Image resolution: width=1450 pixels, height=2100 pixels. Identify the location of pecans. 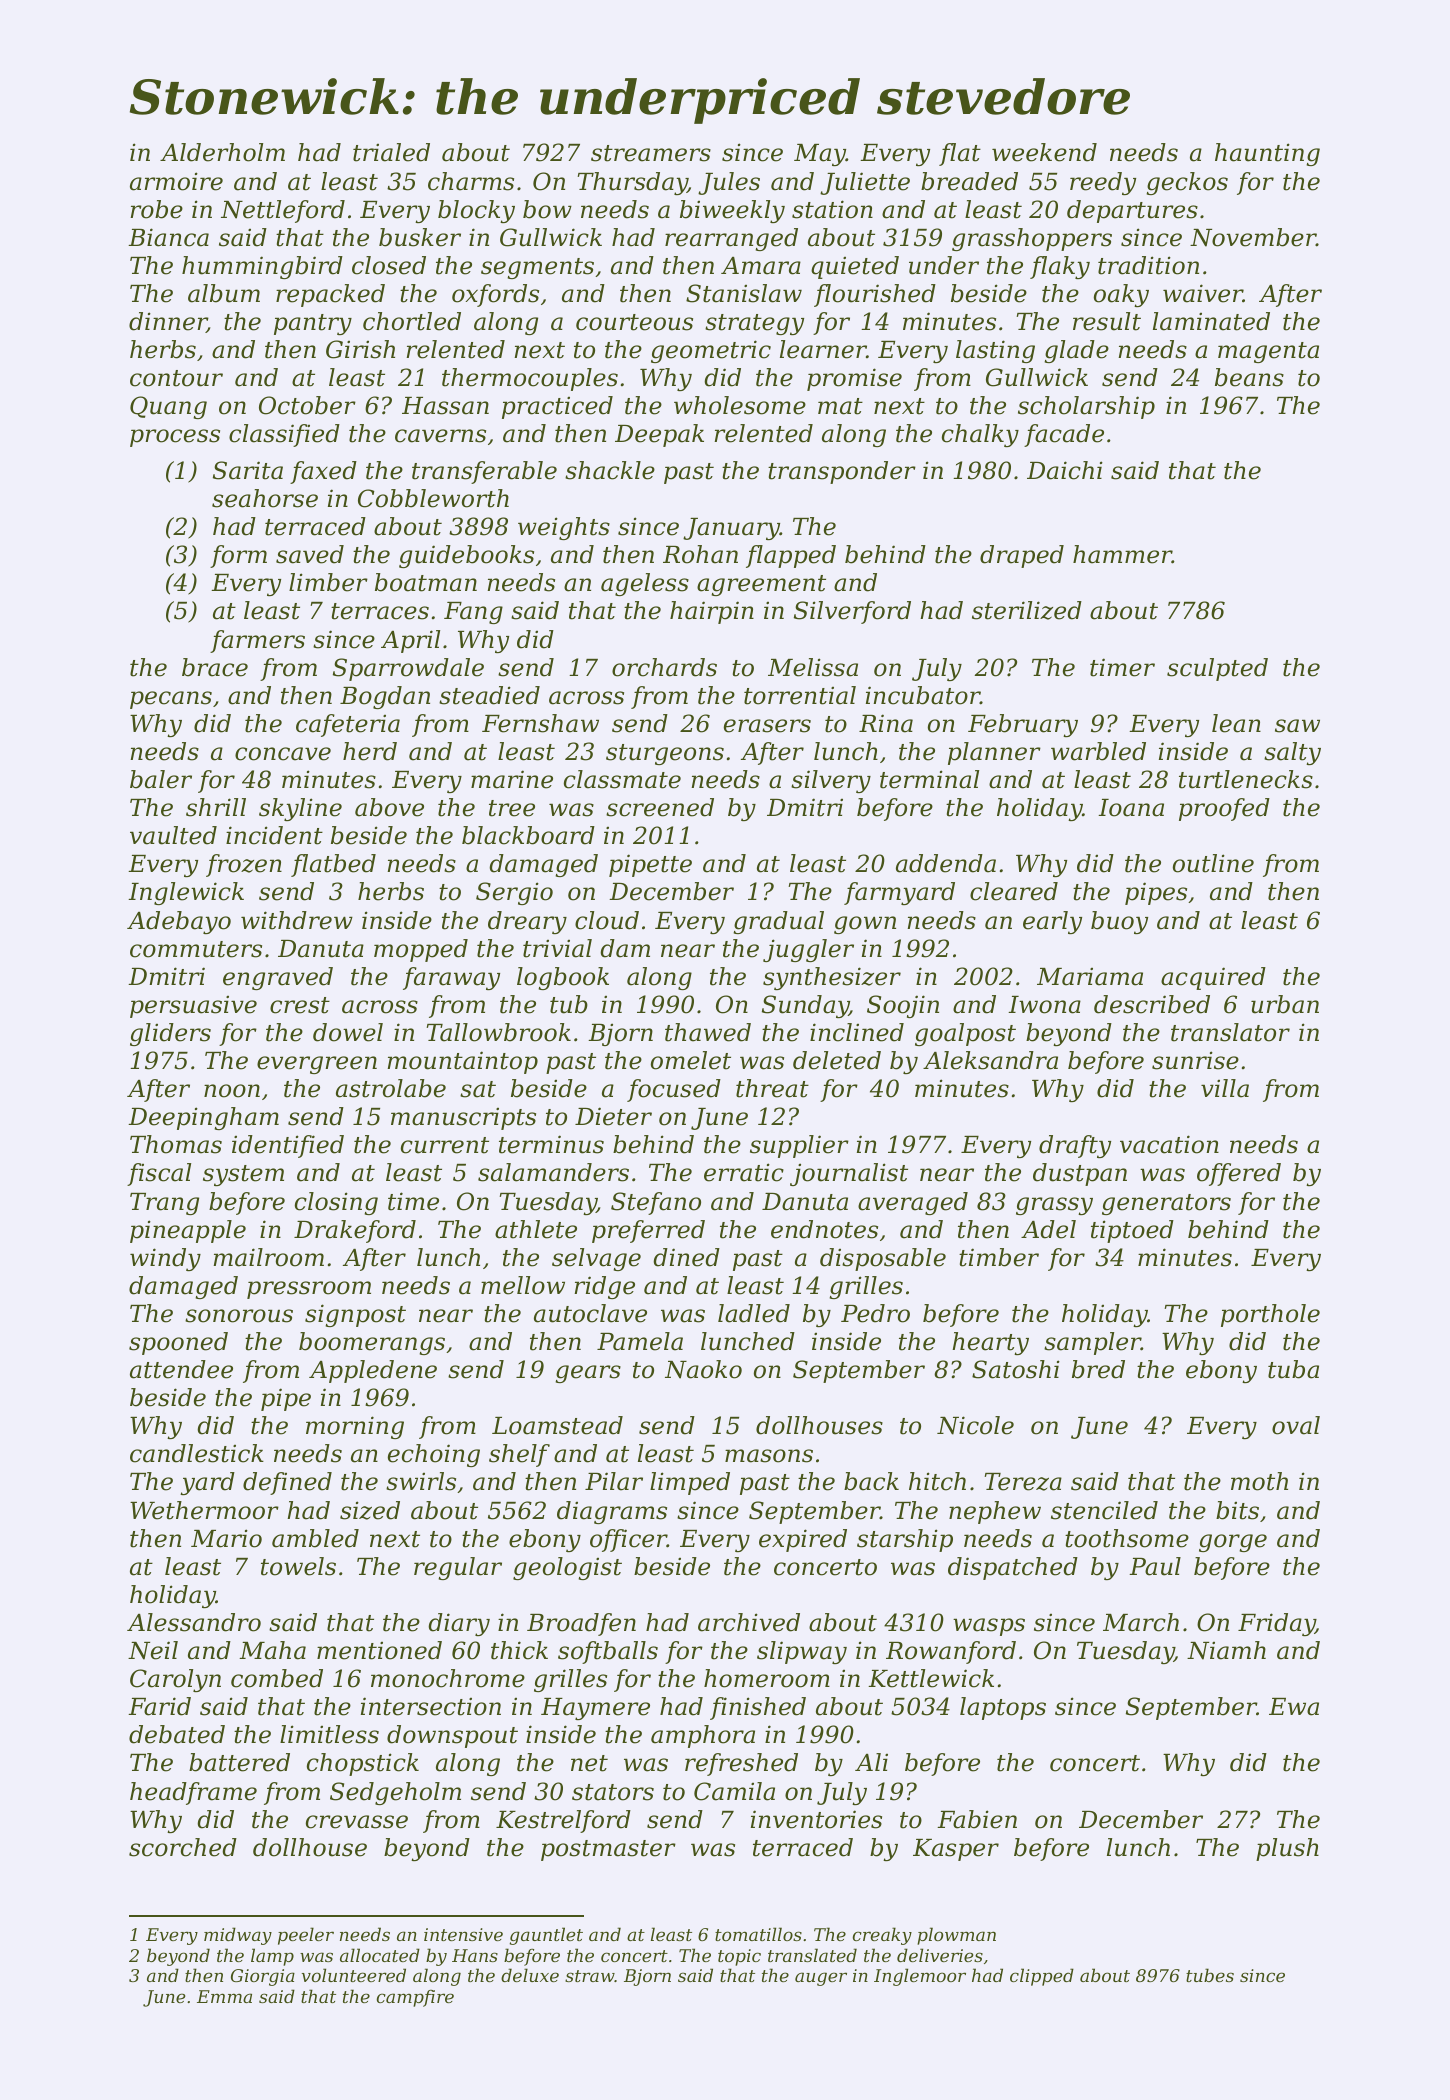
(171, 700).
